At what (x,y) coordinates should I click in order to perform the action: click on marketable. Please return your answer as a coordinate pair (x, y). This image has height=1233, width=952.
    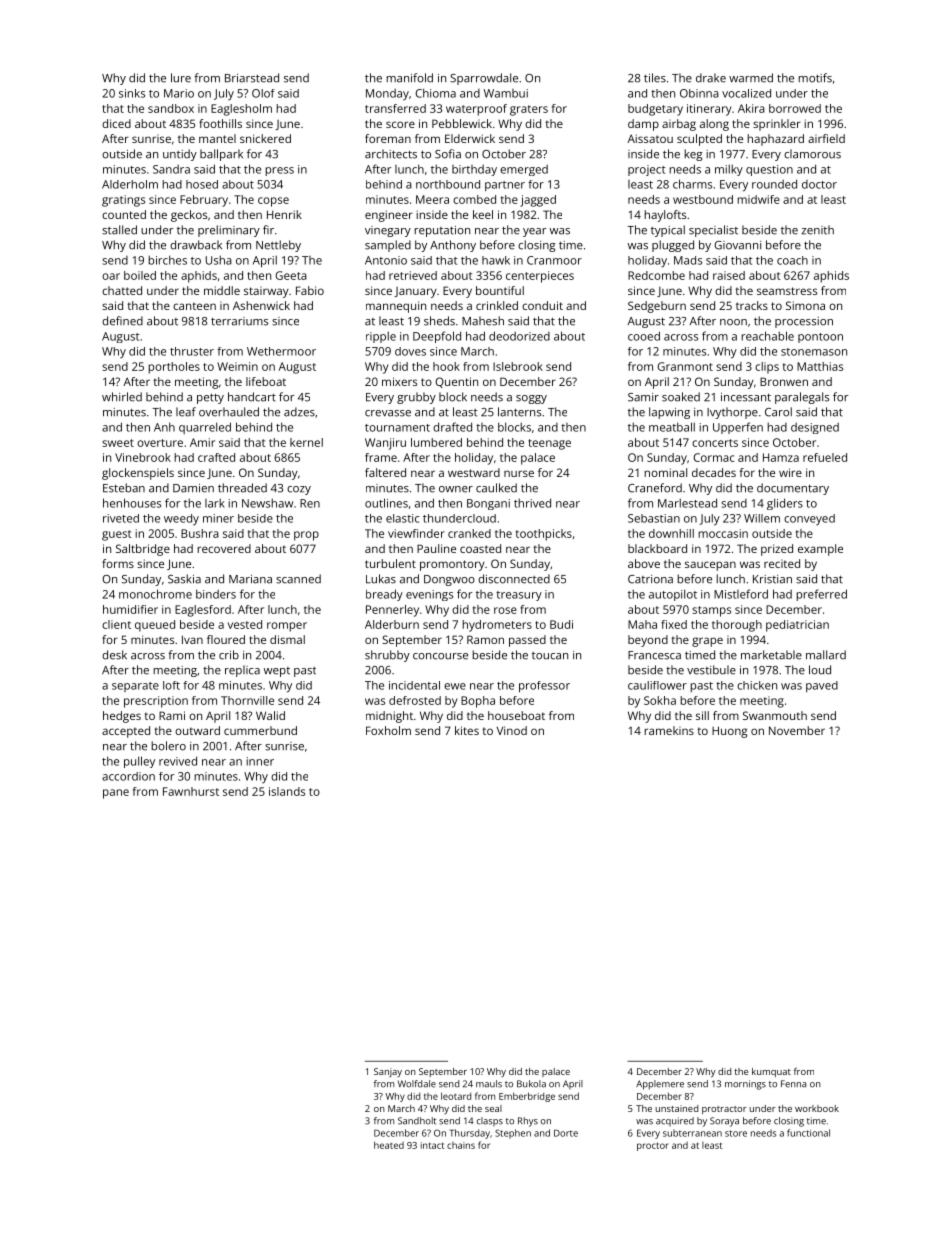
    Looking at the image, I should click on (771, 655).
